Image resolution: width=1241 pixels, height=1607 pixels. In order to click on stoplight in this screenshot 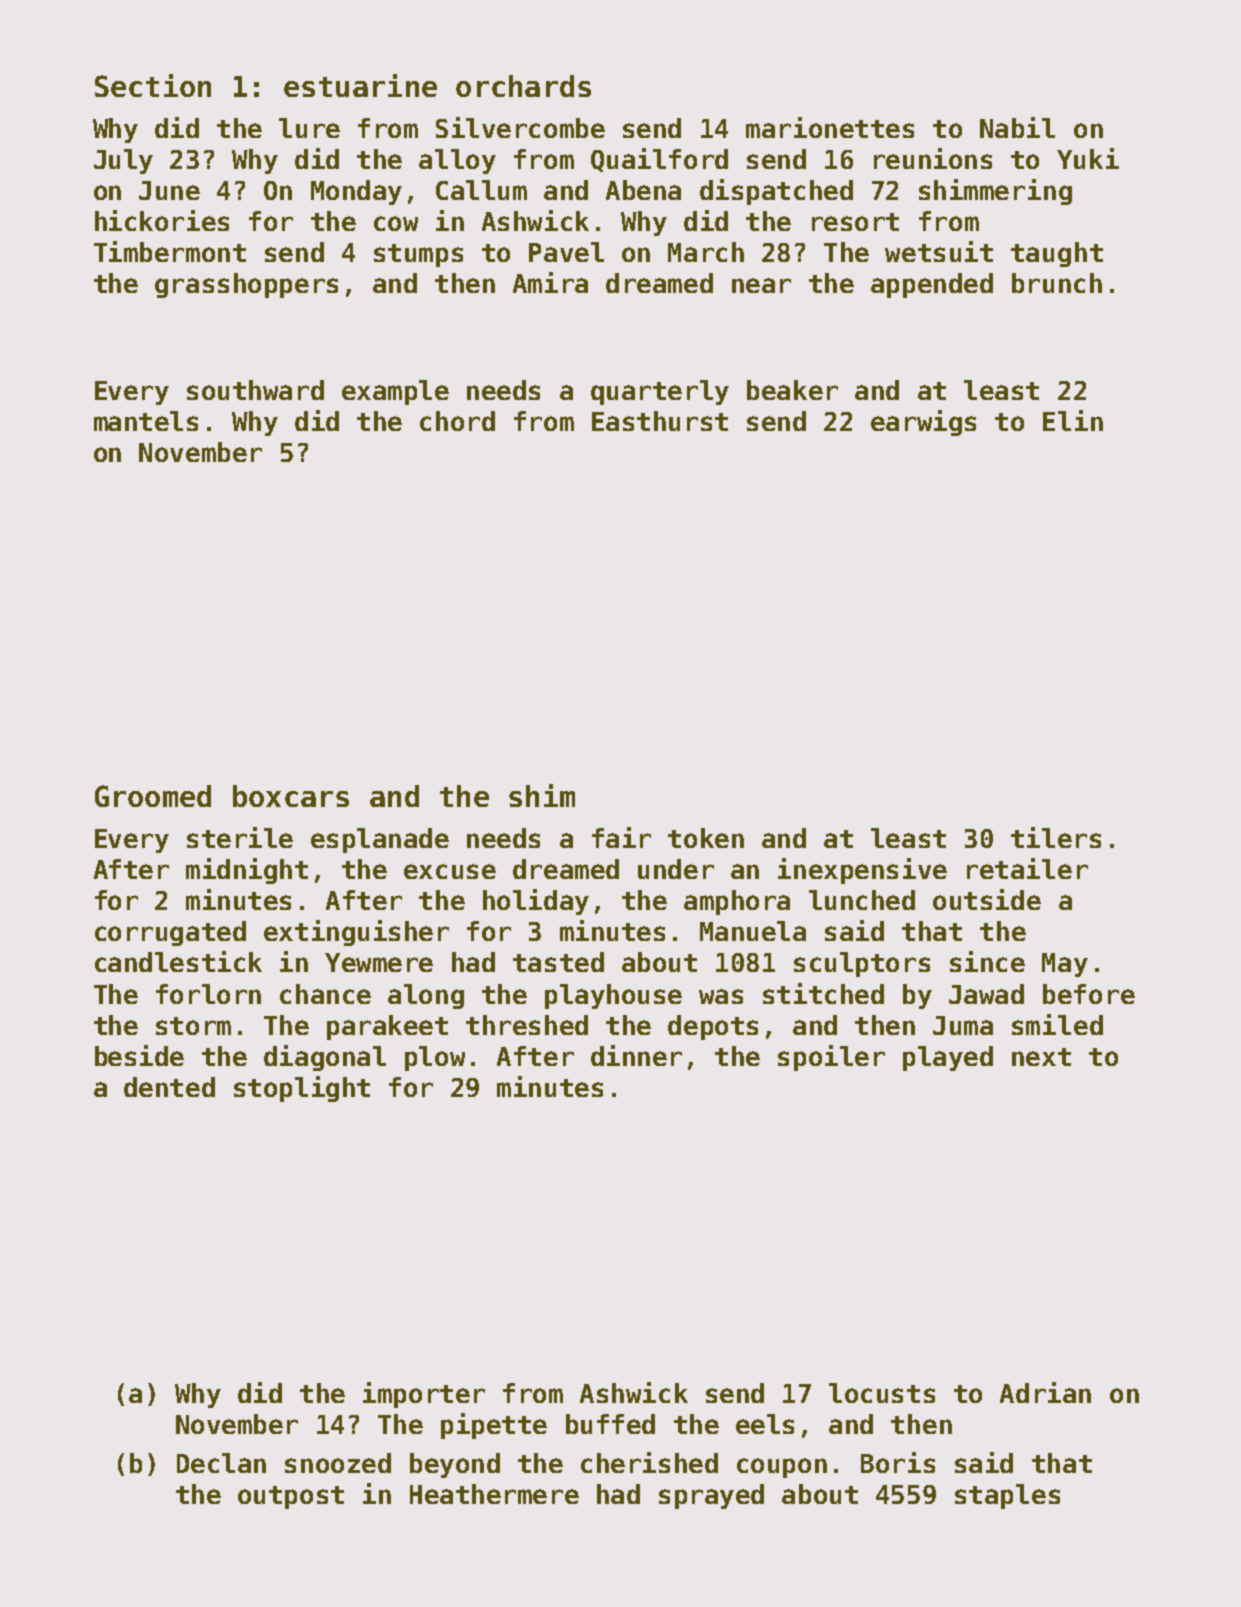, I will do `click(302, 1089)`.
